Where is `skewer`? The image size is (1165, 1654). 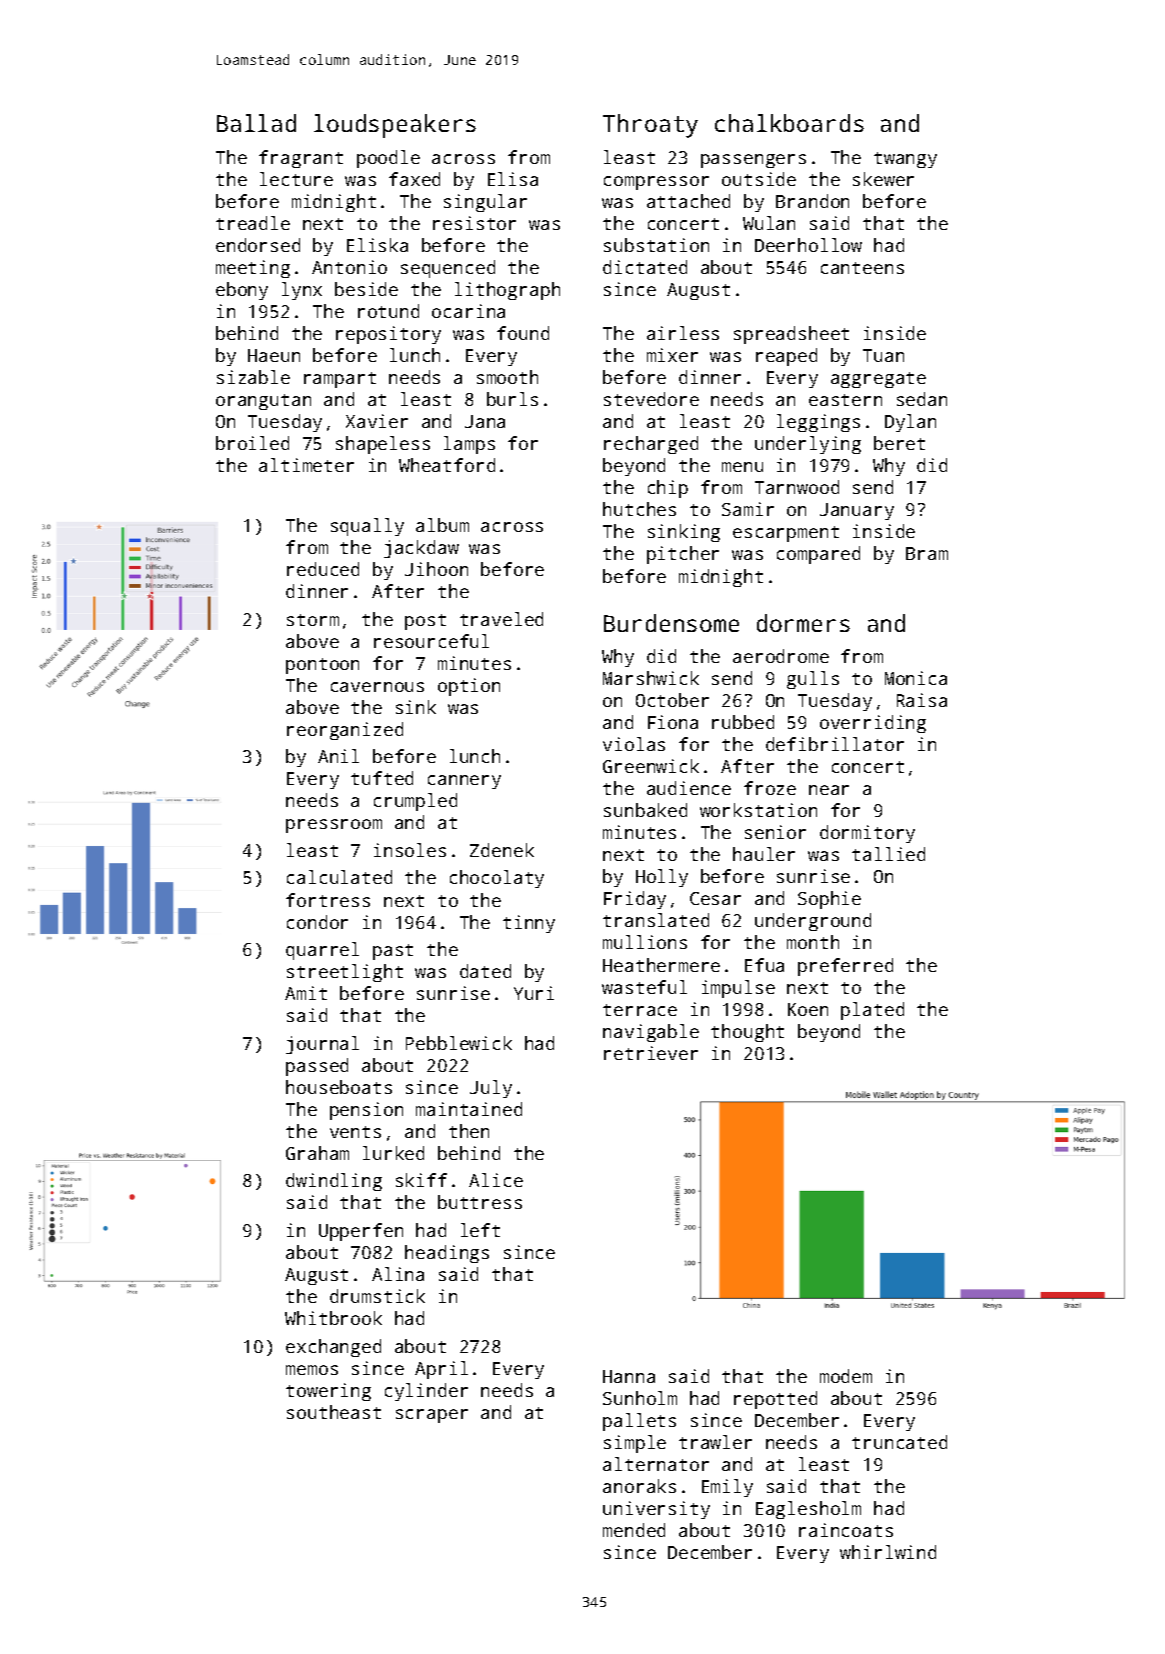 skewer is located at coordinates (883, 179).
